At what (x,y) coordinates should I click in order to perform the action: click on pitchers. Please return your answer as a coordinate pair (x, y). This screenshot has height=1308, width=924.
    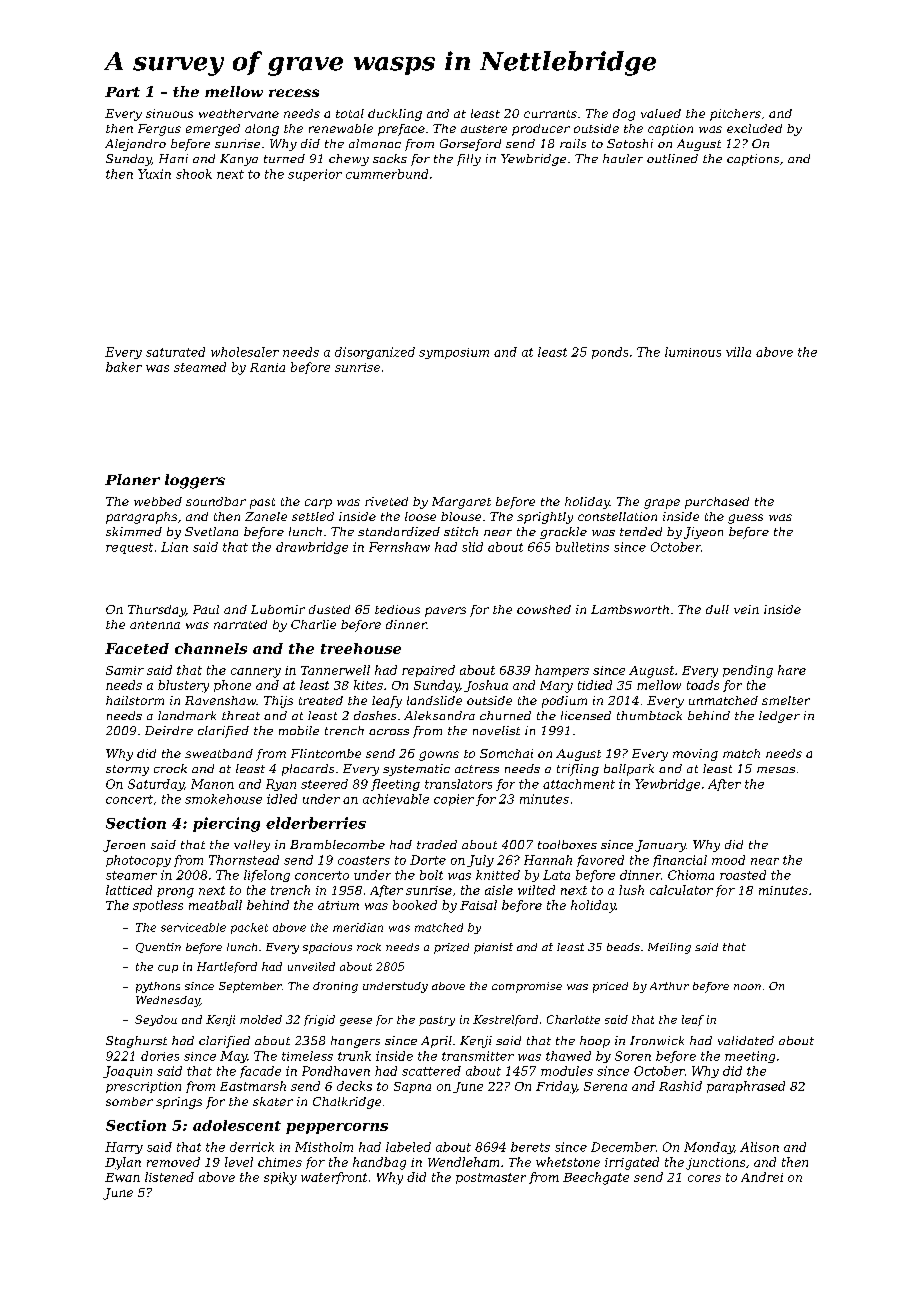
    Looking at the image, I should click on (735, 115).
